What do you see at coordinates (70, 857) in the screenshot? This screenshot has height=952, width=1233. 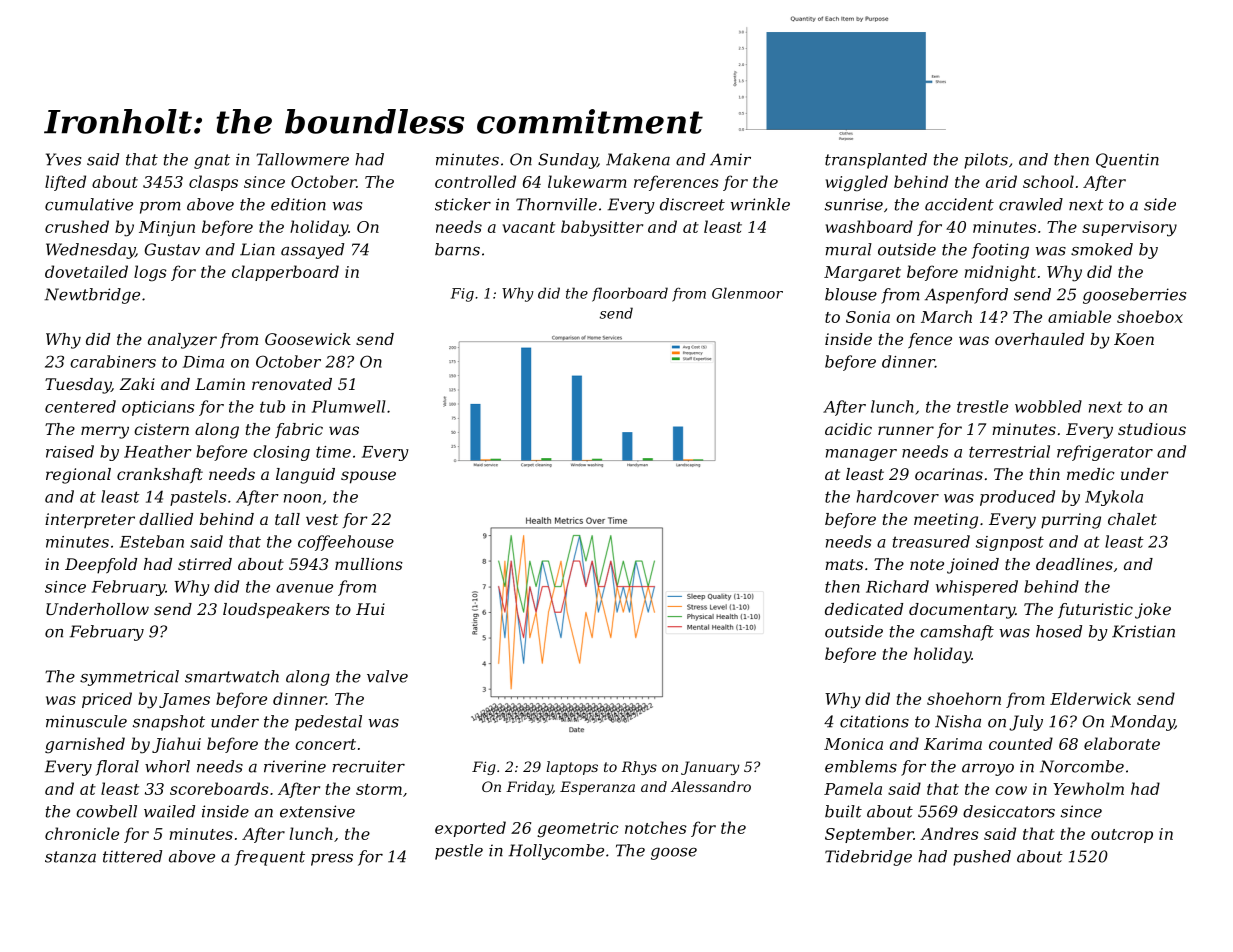 I see `stanza` at bounding box center [70, 857].
